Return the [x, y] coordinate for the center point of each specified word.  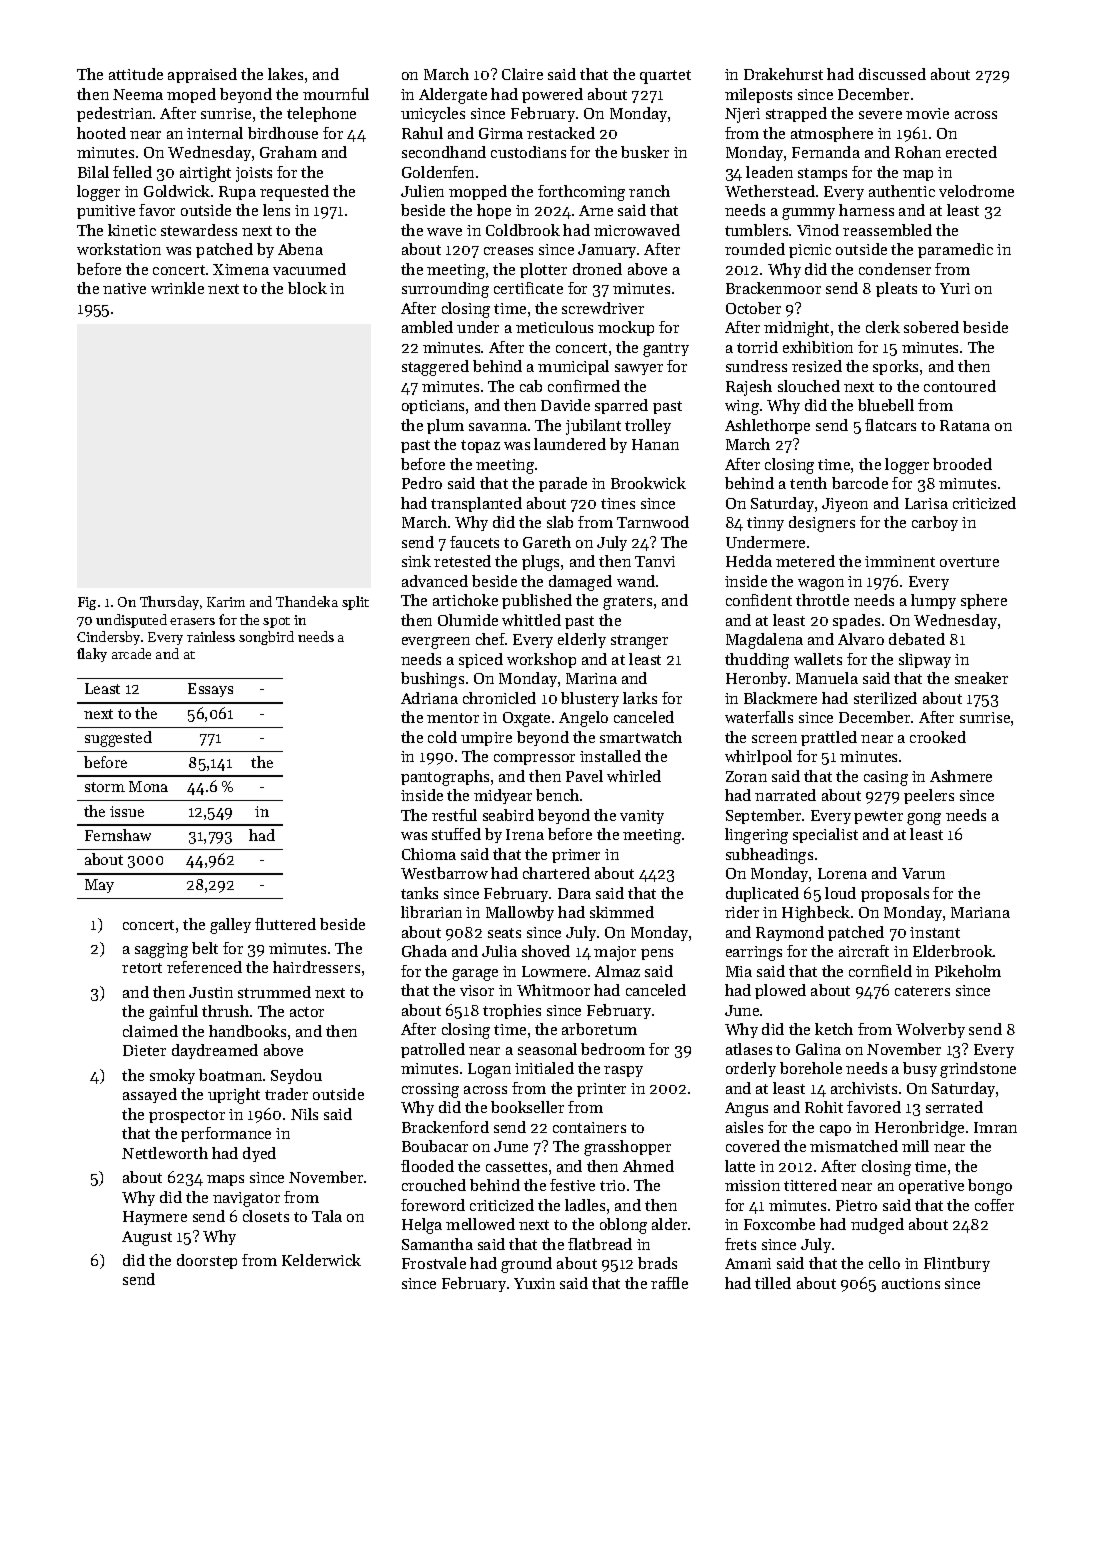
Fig [87, 603]
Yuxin [534, 1283]
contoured [960, 386]
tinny [765, 524]
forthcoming [581, 193]
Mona [148, 786]
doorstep [207, 1261]
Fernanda [826, 152]
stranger [639, 642]
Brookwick [648, 483]
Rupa [237, 193]
